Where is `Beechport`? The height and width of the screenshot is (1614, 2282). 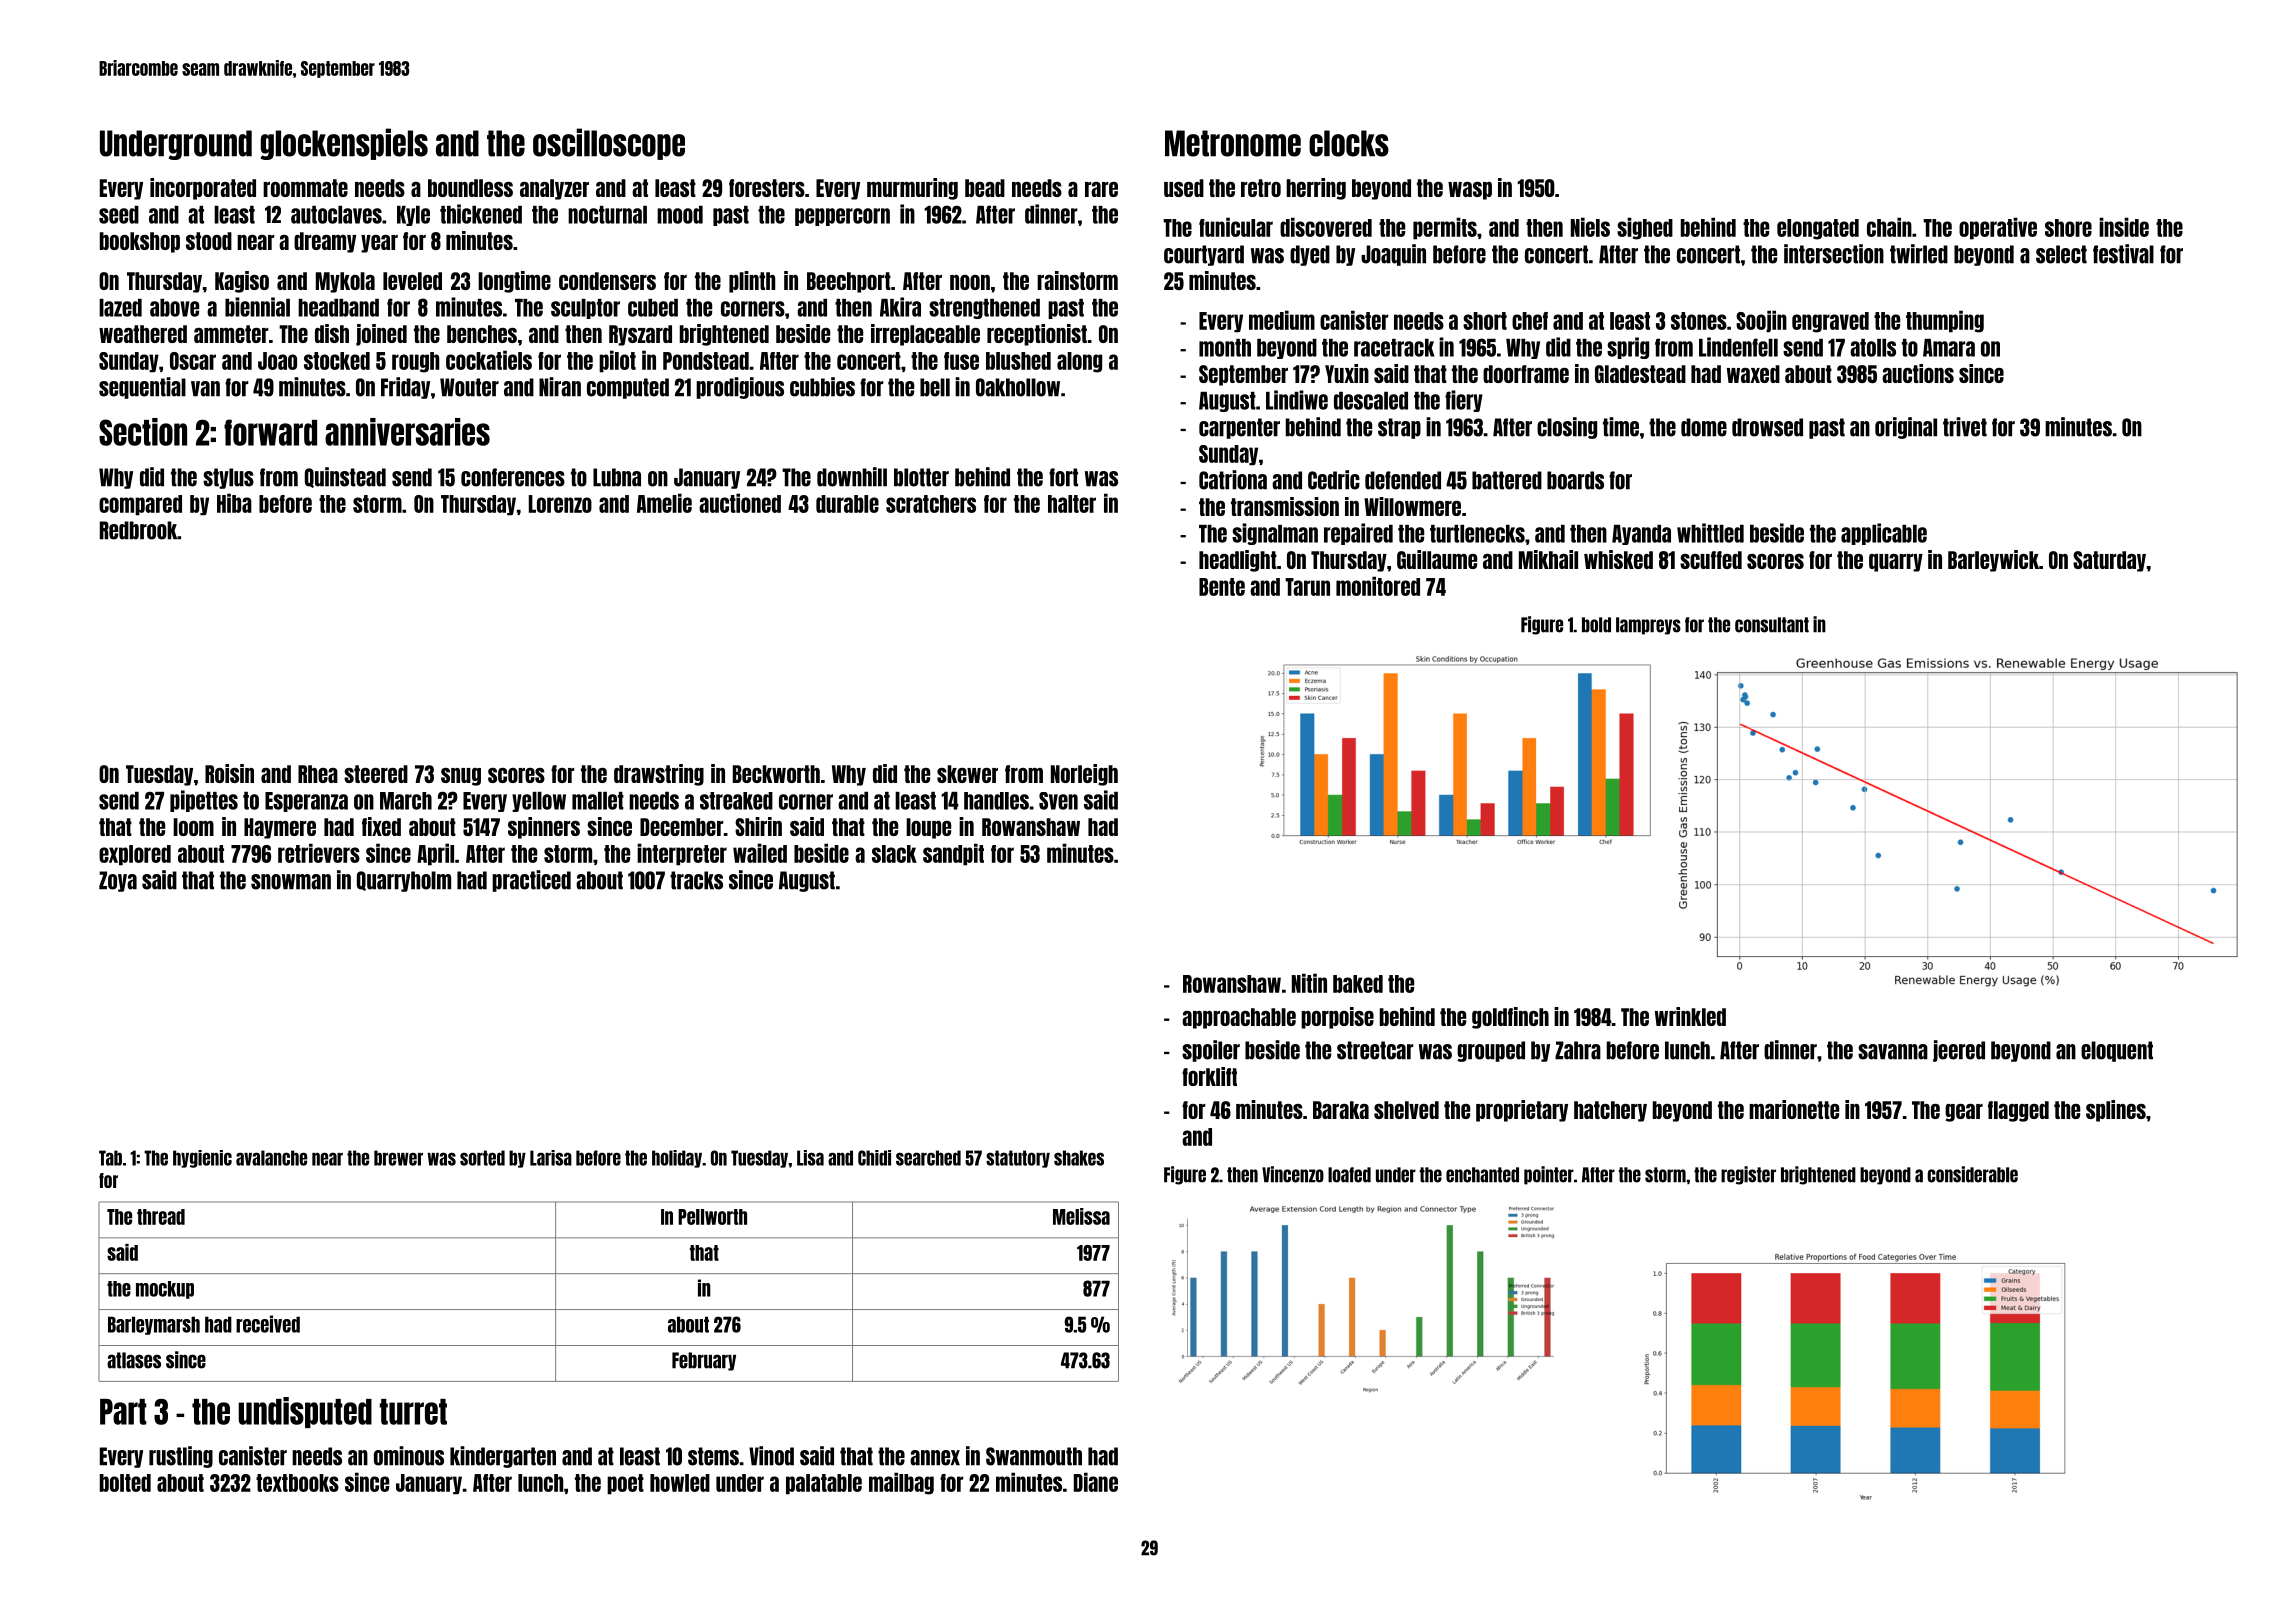 Beechport is located at coordinates (849, 282).
